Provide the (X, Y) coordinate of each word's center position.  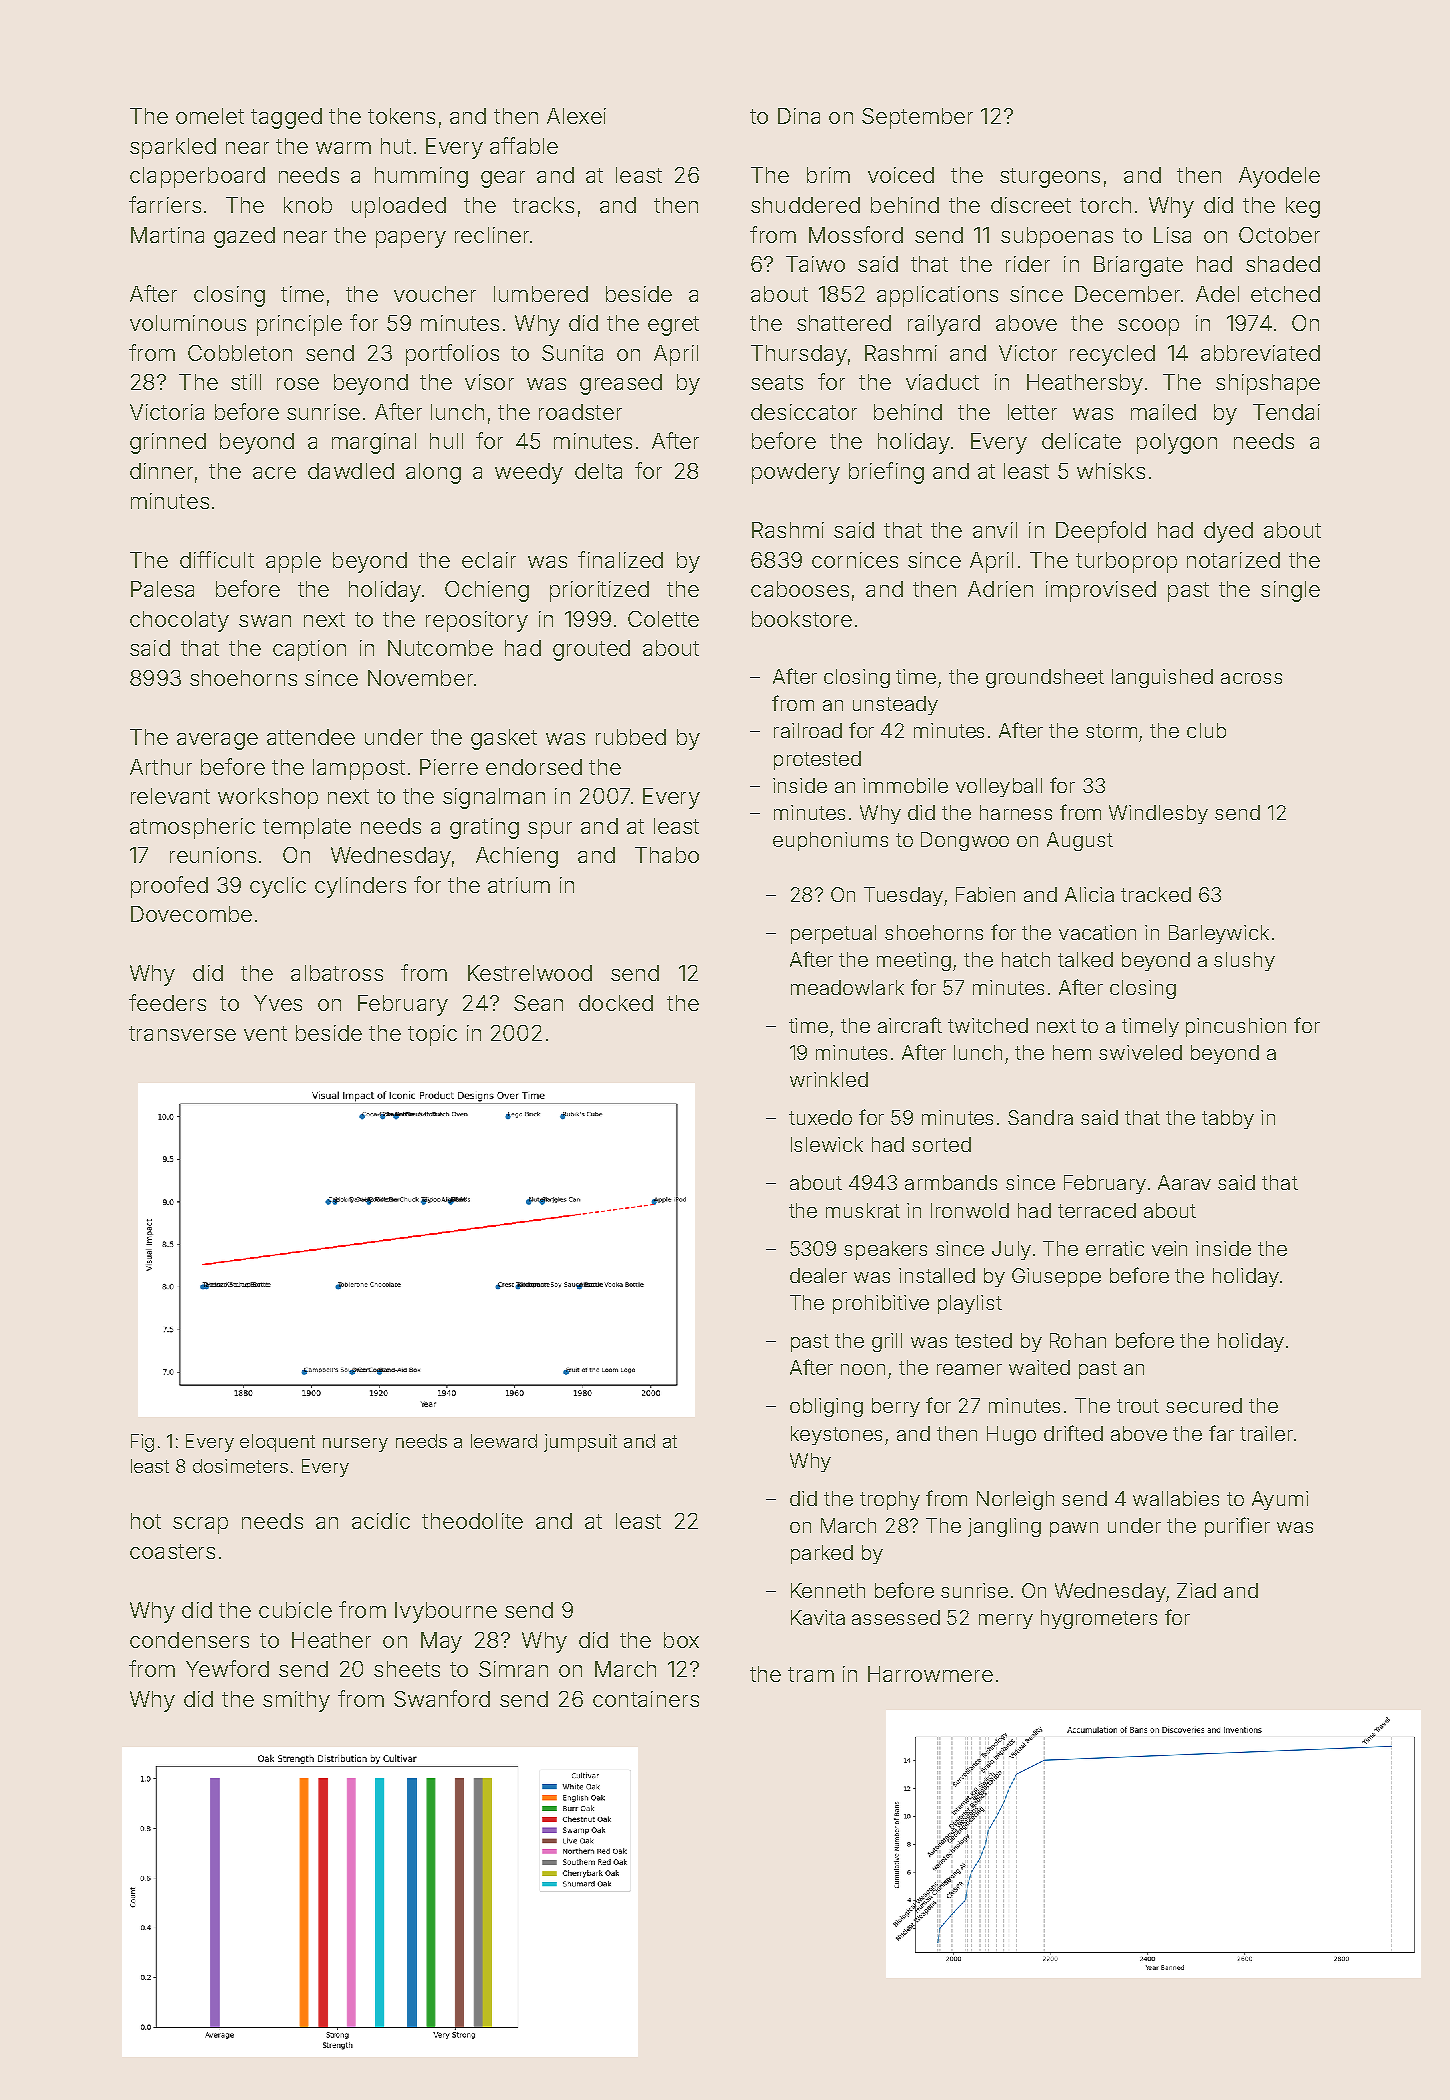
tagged (286, 118)
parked (822, 1554)
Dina (799, 116)
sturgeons (1050, 178)
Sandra (1040, 1117)
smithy (296, 1701)
